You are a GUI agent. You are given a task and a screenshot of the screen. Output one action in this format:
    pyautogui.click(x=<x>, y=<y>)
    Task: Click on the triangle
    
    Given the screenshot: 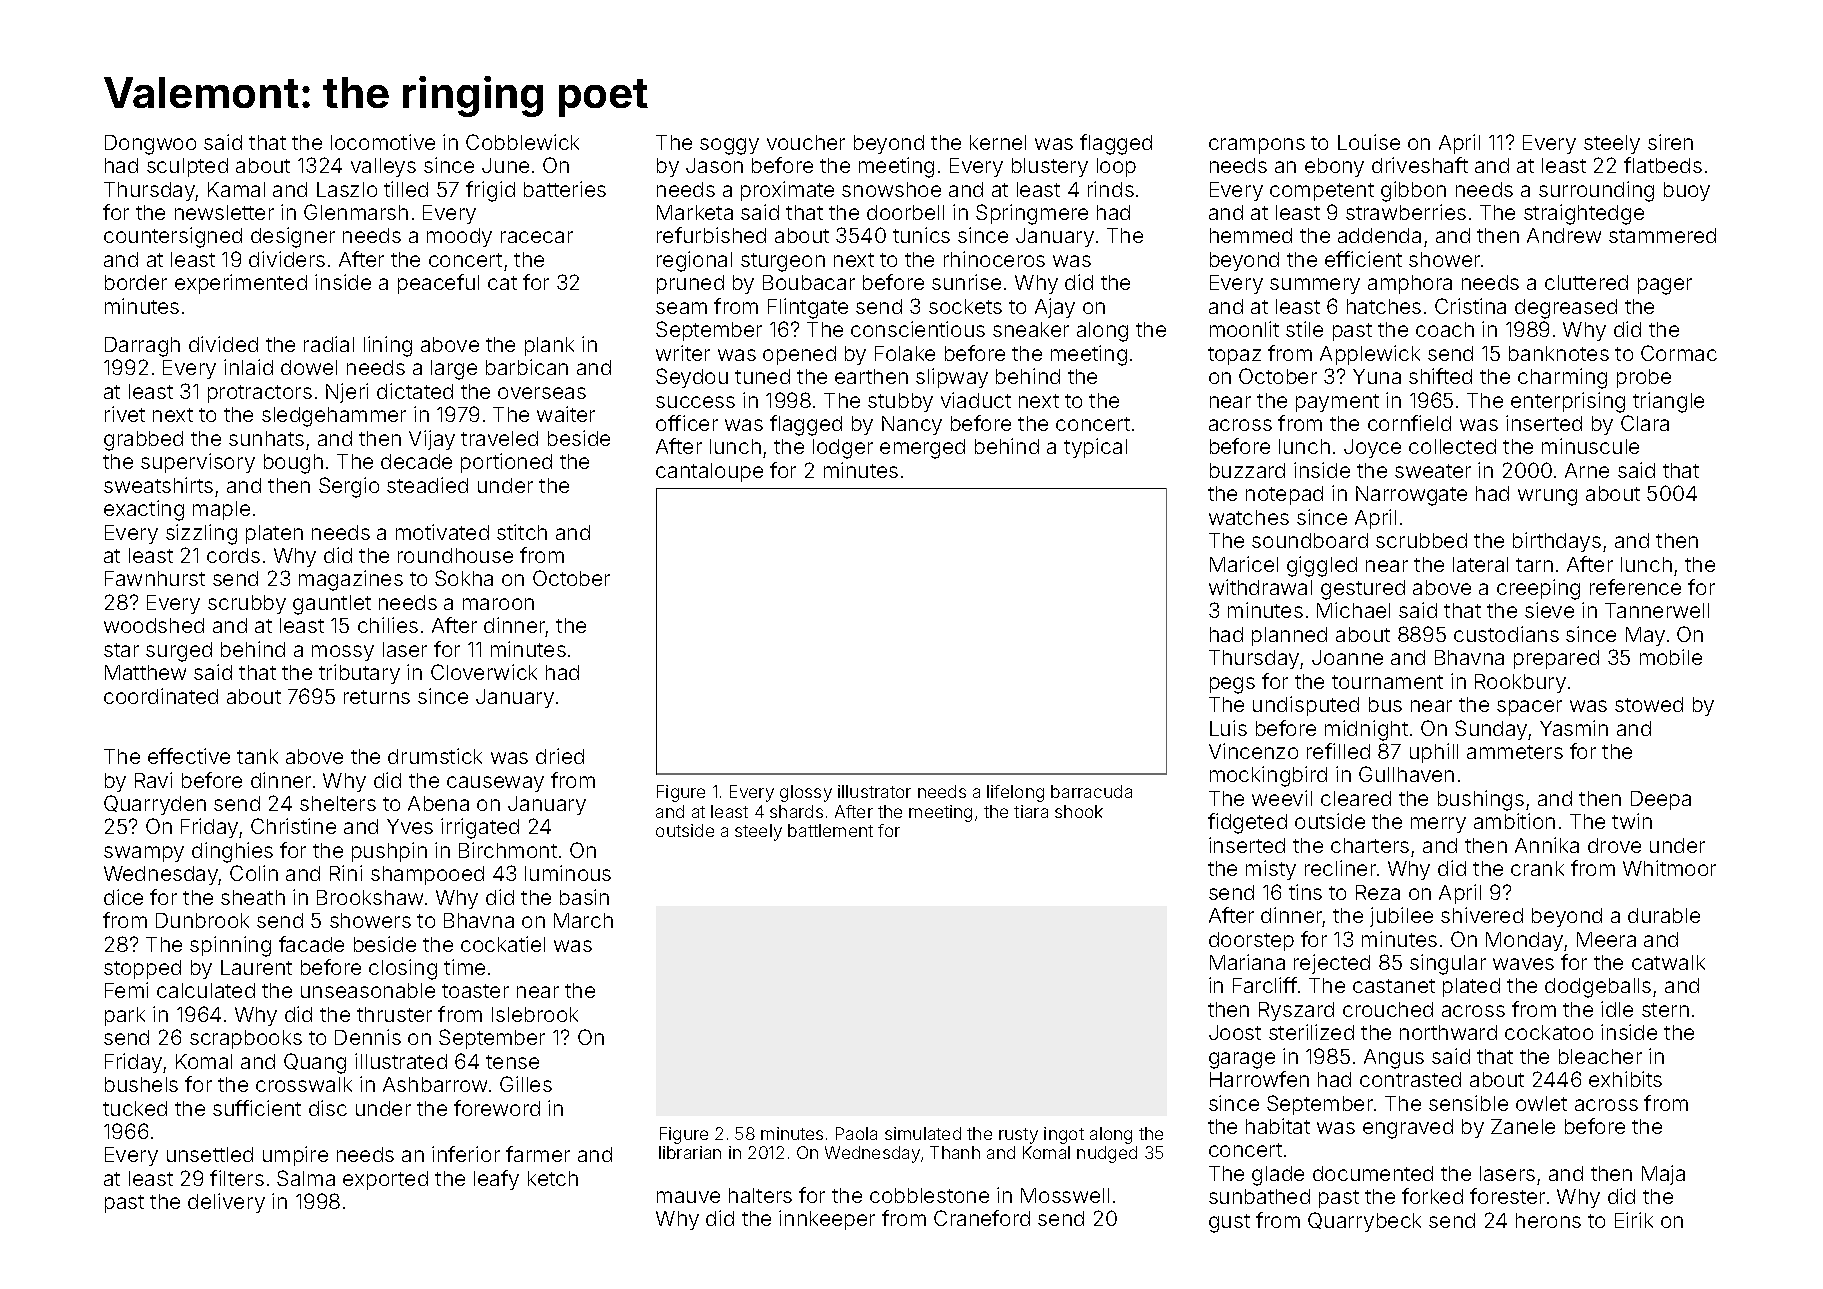 What is the action you would take?
    pyautogui.click(x=1668, y=402)
